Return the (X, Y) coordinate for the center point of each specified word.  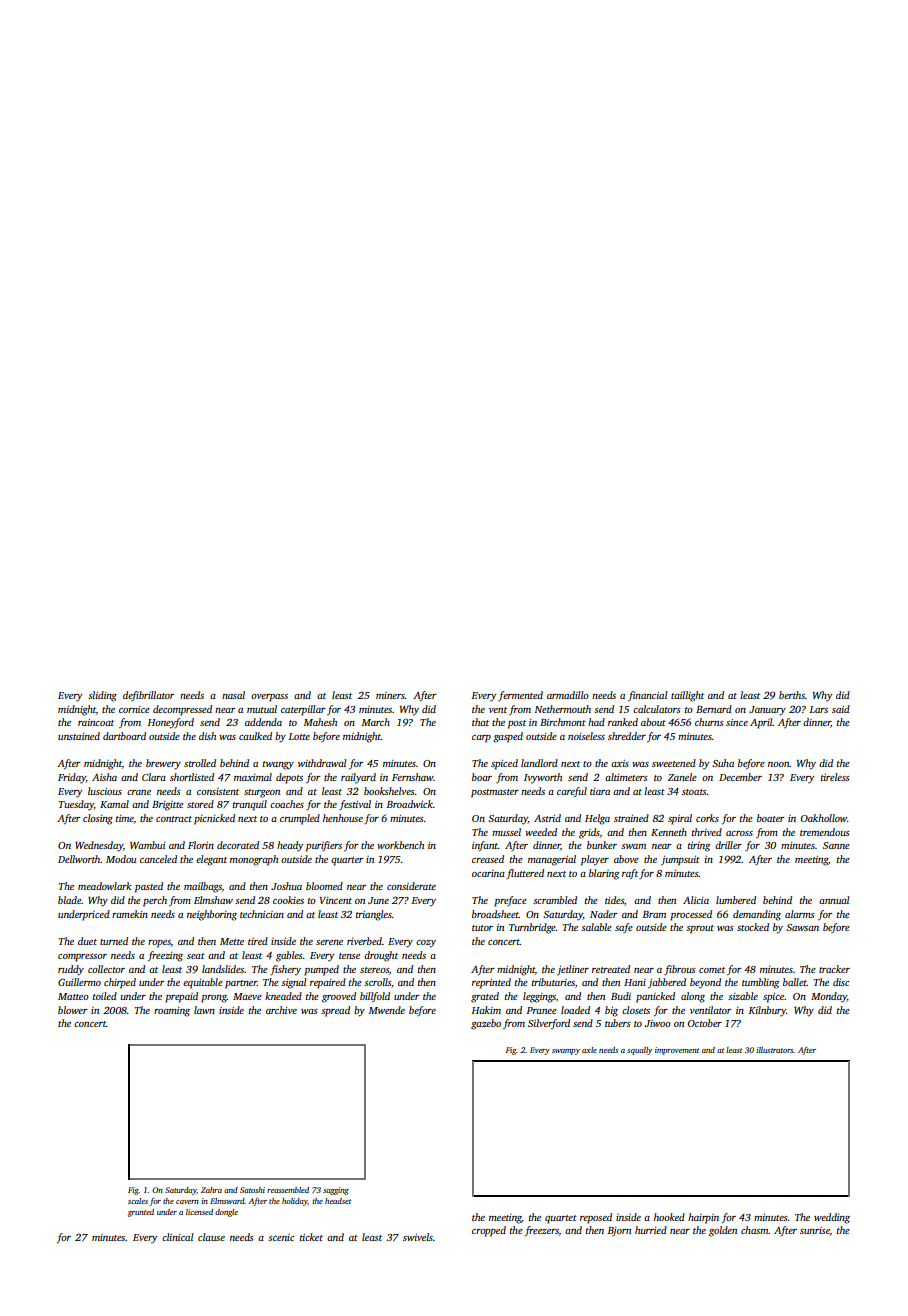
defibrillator (149, 696)
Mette (232, 941)
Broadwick (409, 804)
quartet (561, 1219)
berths (792, 695)
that (480, 722)
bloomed (324, 886)
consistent (218, 791)
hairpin (703, 1218)
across (739, 833)
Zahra (211, 1190)
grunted (140, 1213)
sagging (336, 1191)
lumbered (736, 900)
